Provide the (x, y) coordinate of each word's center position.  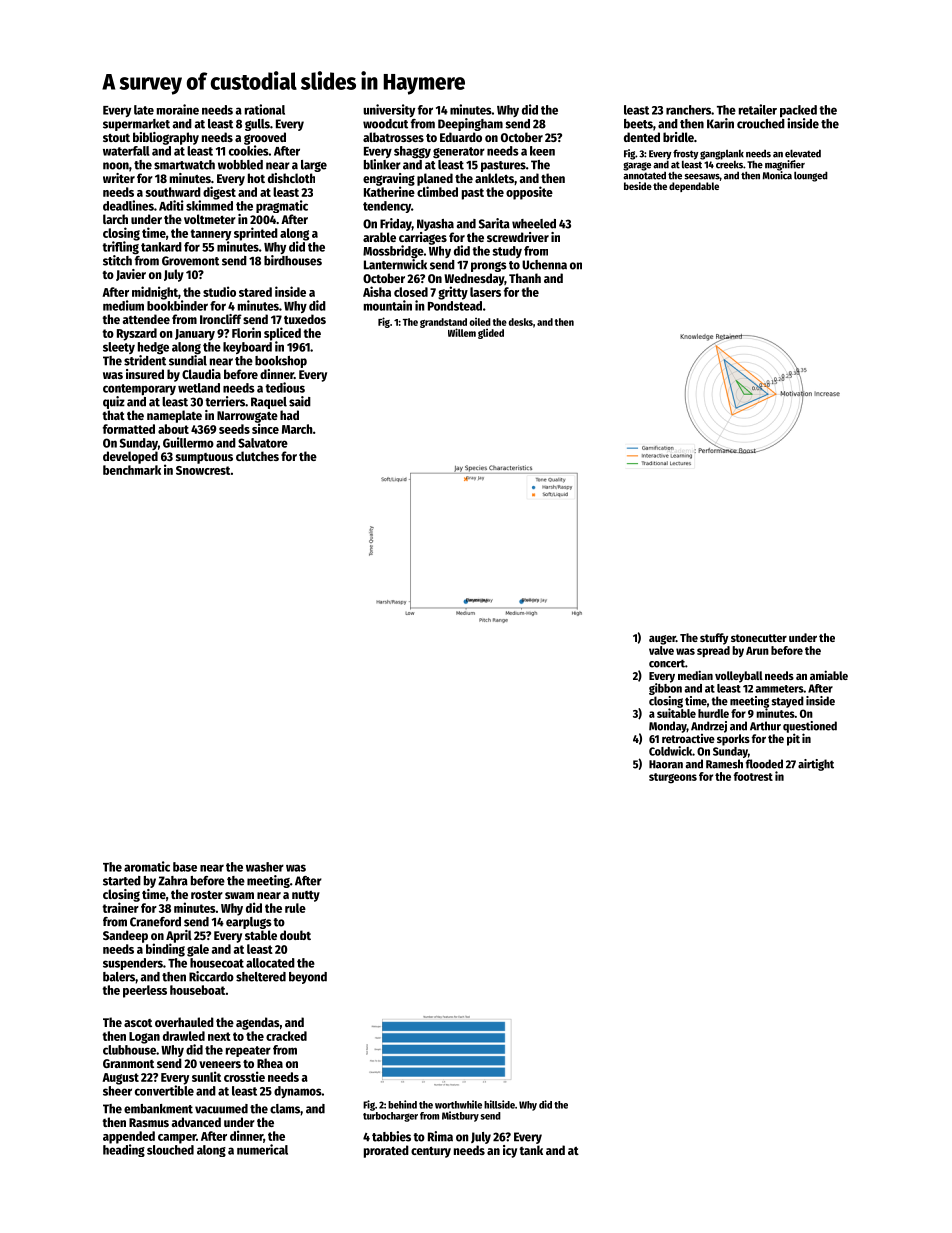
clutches (257, 456)
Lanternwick (395, 264)
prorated (386, 1151)
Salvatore (263, 443)
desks (521, 322)
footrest (753, 776)
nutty (306, 896)
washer (265, 867)
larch (115, 219)
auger (662, 640)
